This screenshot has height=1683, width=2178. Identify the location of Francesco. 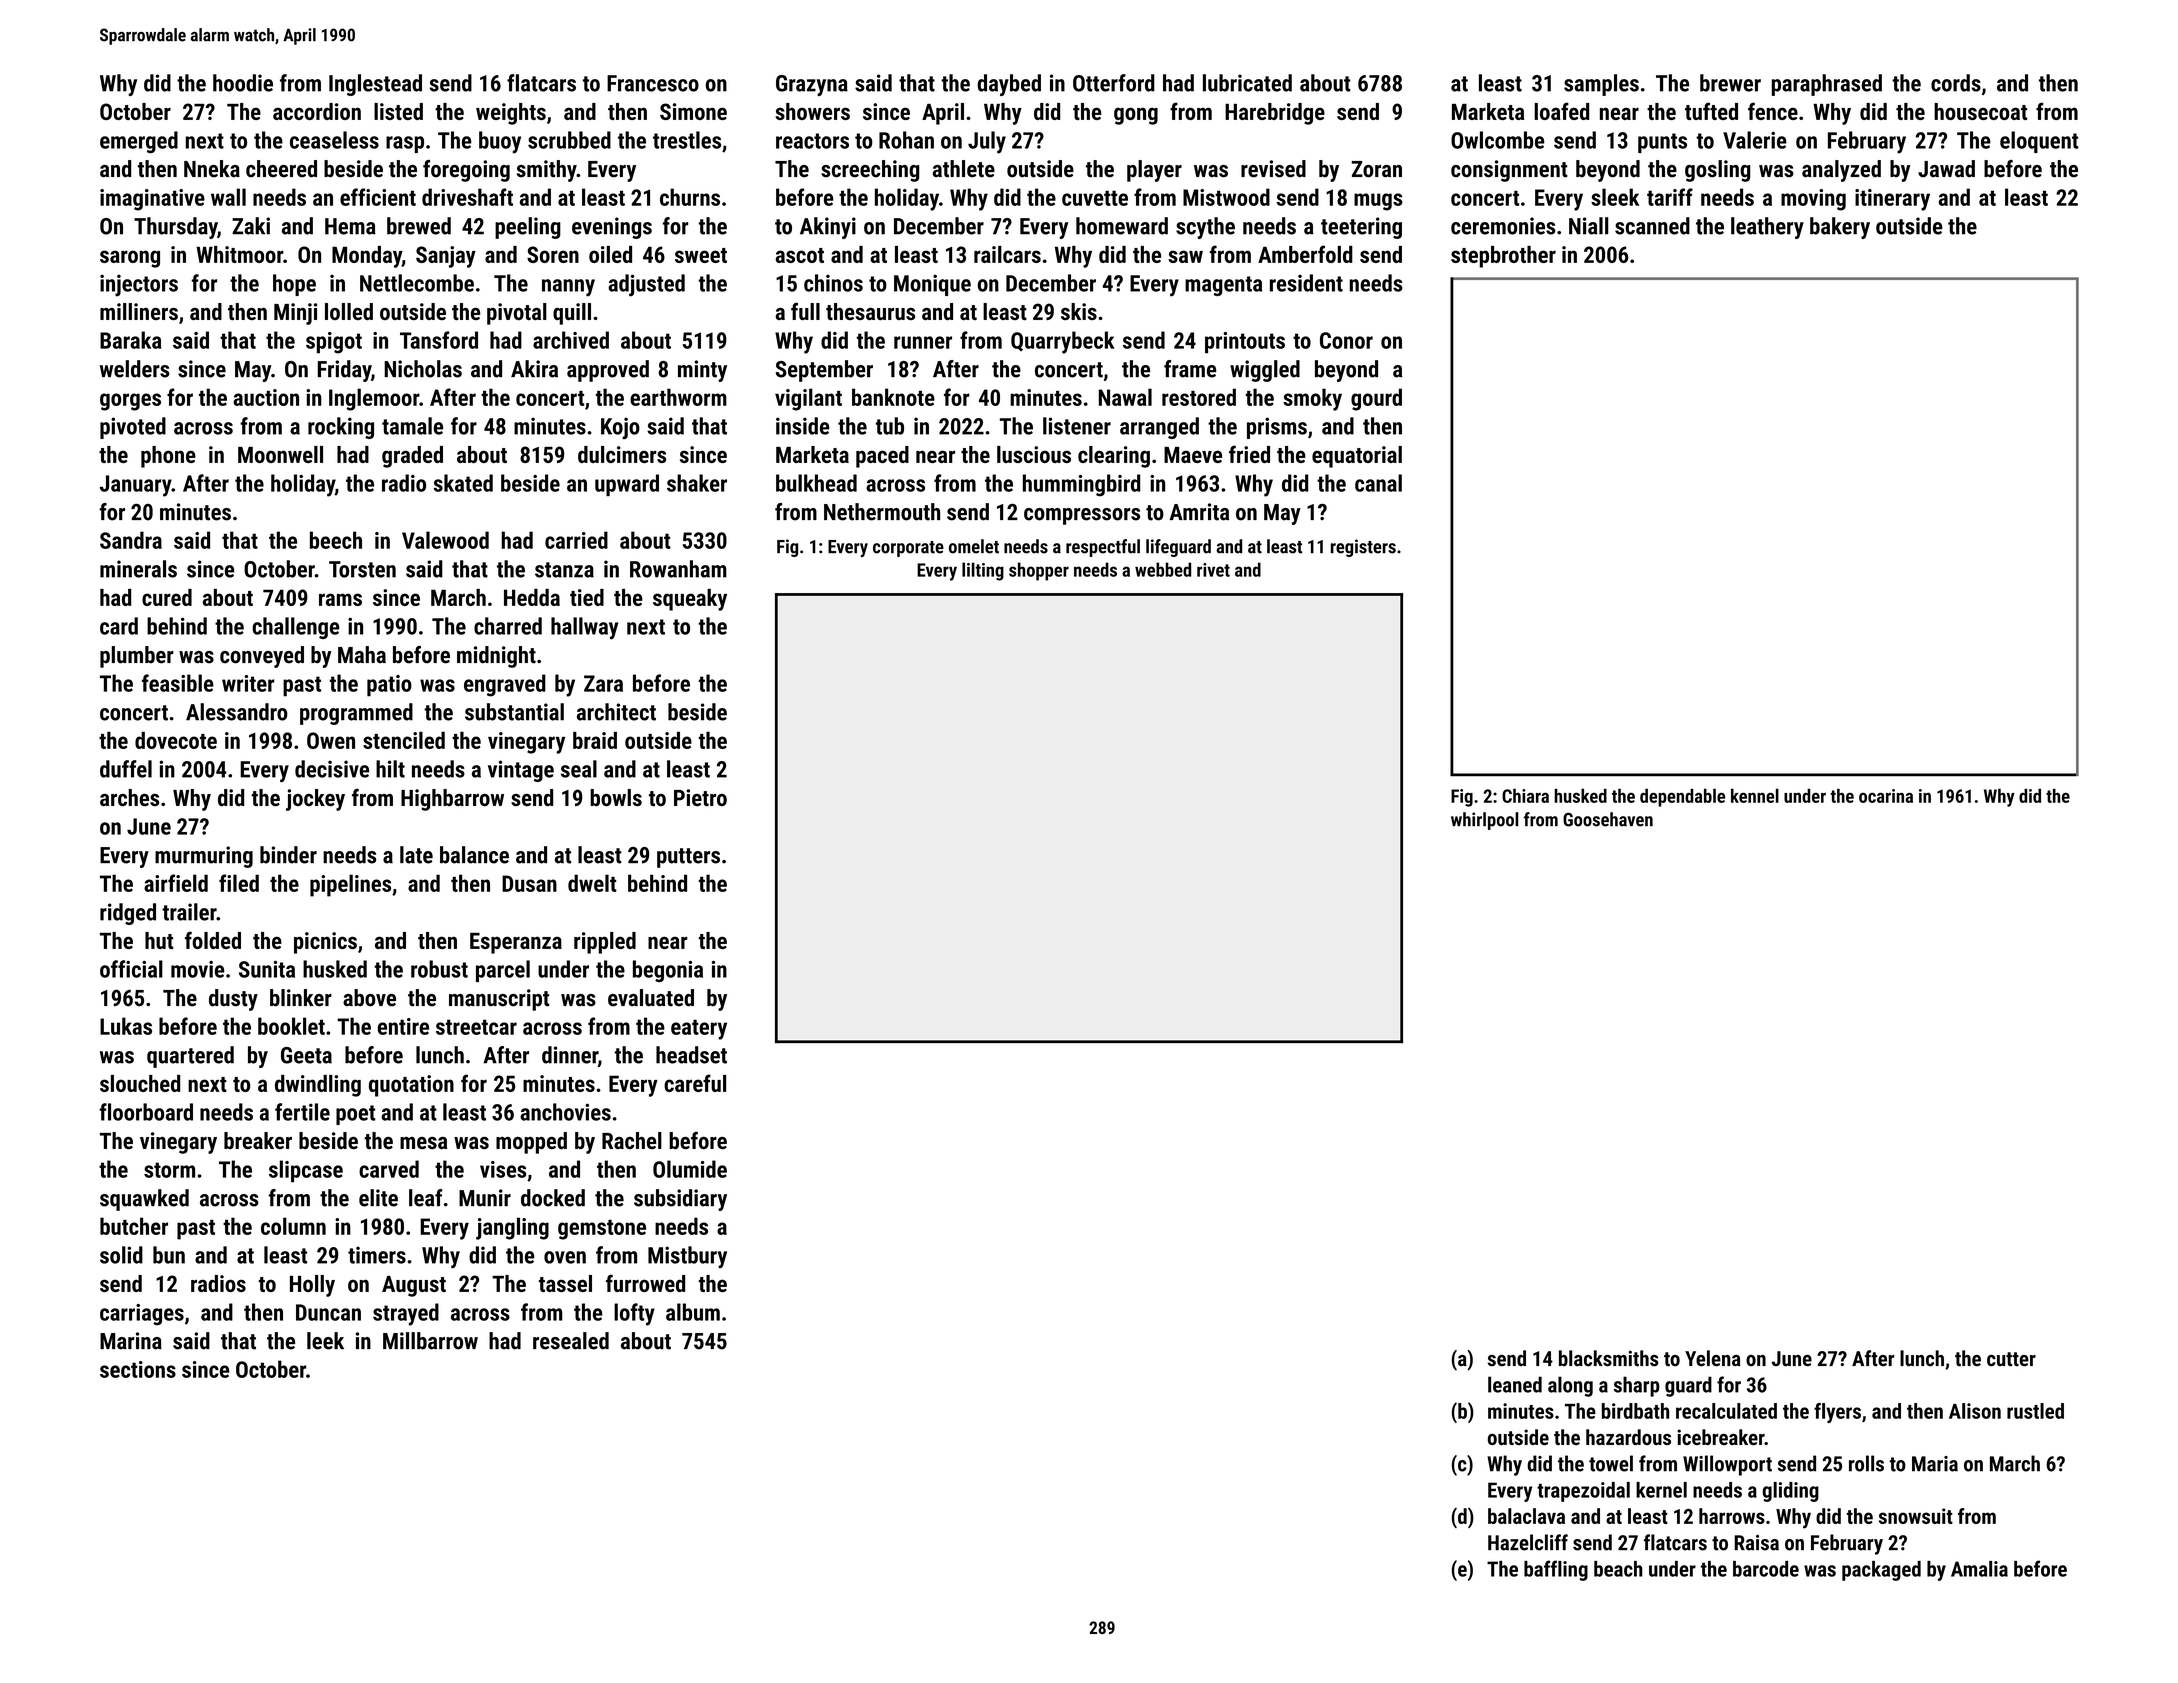
(653, 83).
